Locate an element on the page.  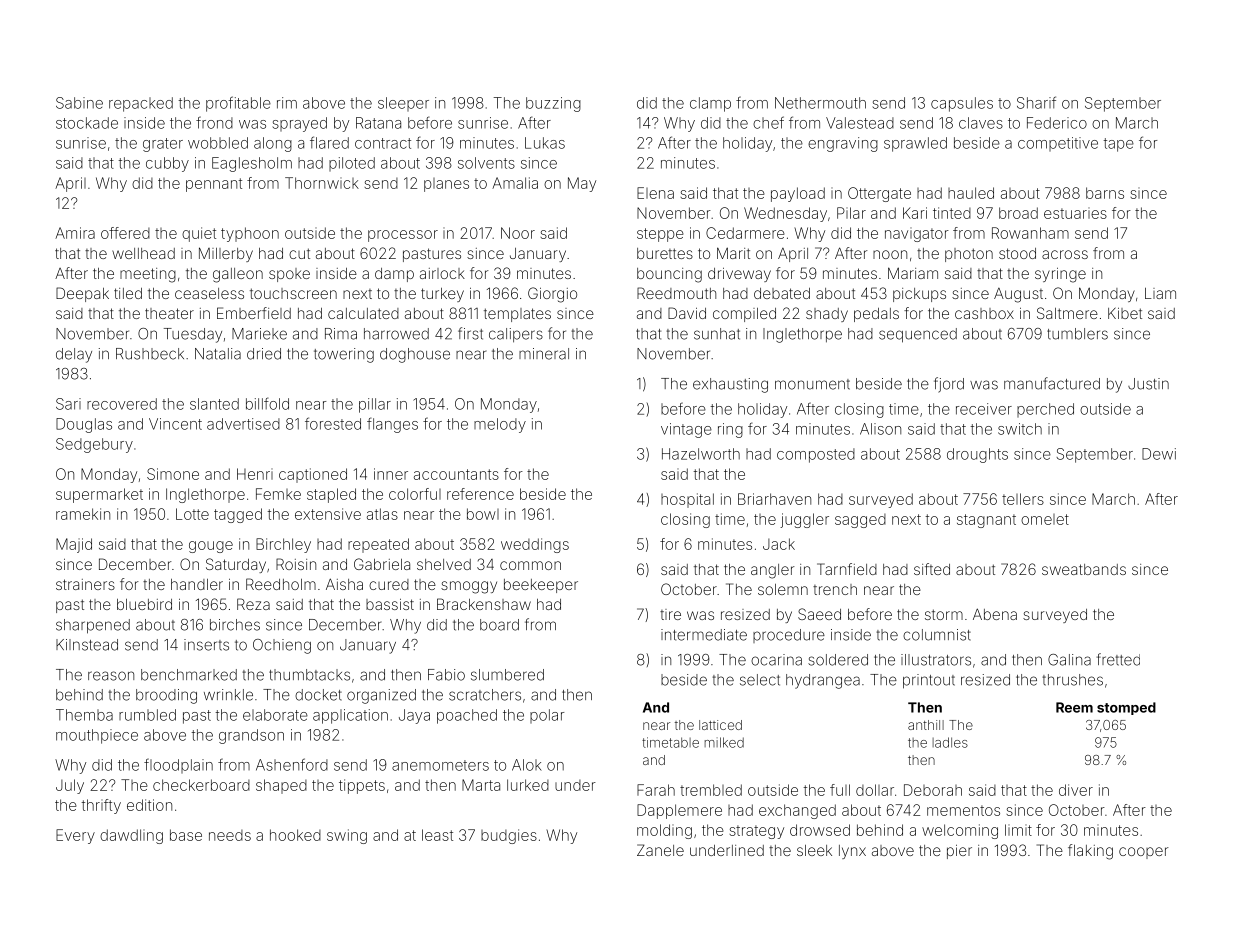
Marit is located at coordinates (733, 253).
